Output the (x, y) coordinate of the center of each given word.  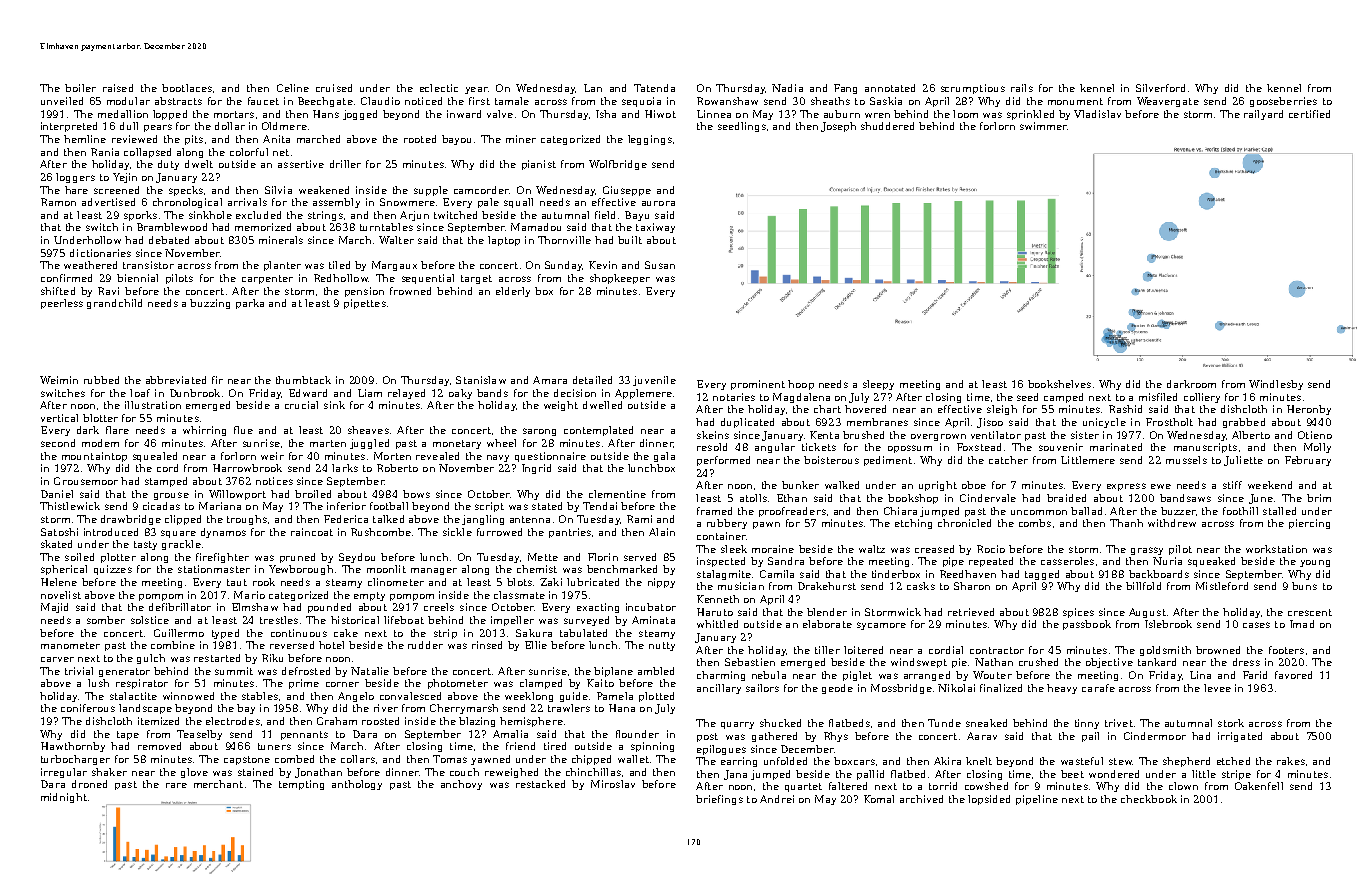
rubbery (727, 524)
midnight (64, 798)
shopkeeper (620, 279)
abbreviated (176, 380)
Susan (660, 265)
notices (274, 481)
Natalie (370, 671)
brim (1319, 498)
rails (1022, 88)
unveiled (62, 101)
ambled (656, 671)
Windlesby (1276, 385)
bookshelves (1059, 384)
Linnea (714, 114)
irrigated (1240, 737)
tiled (339, 265)
